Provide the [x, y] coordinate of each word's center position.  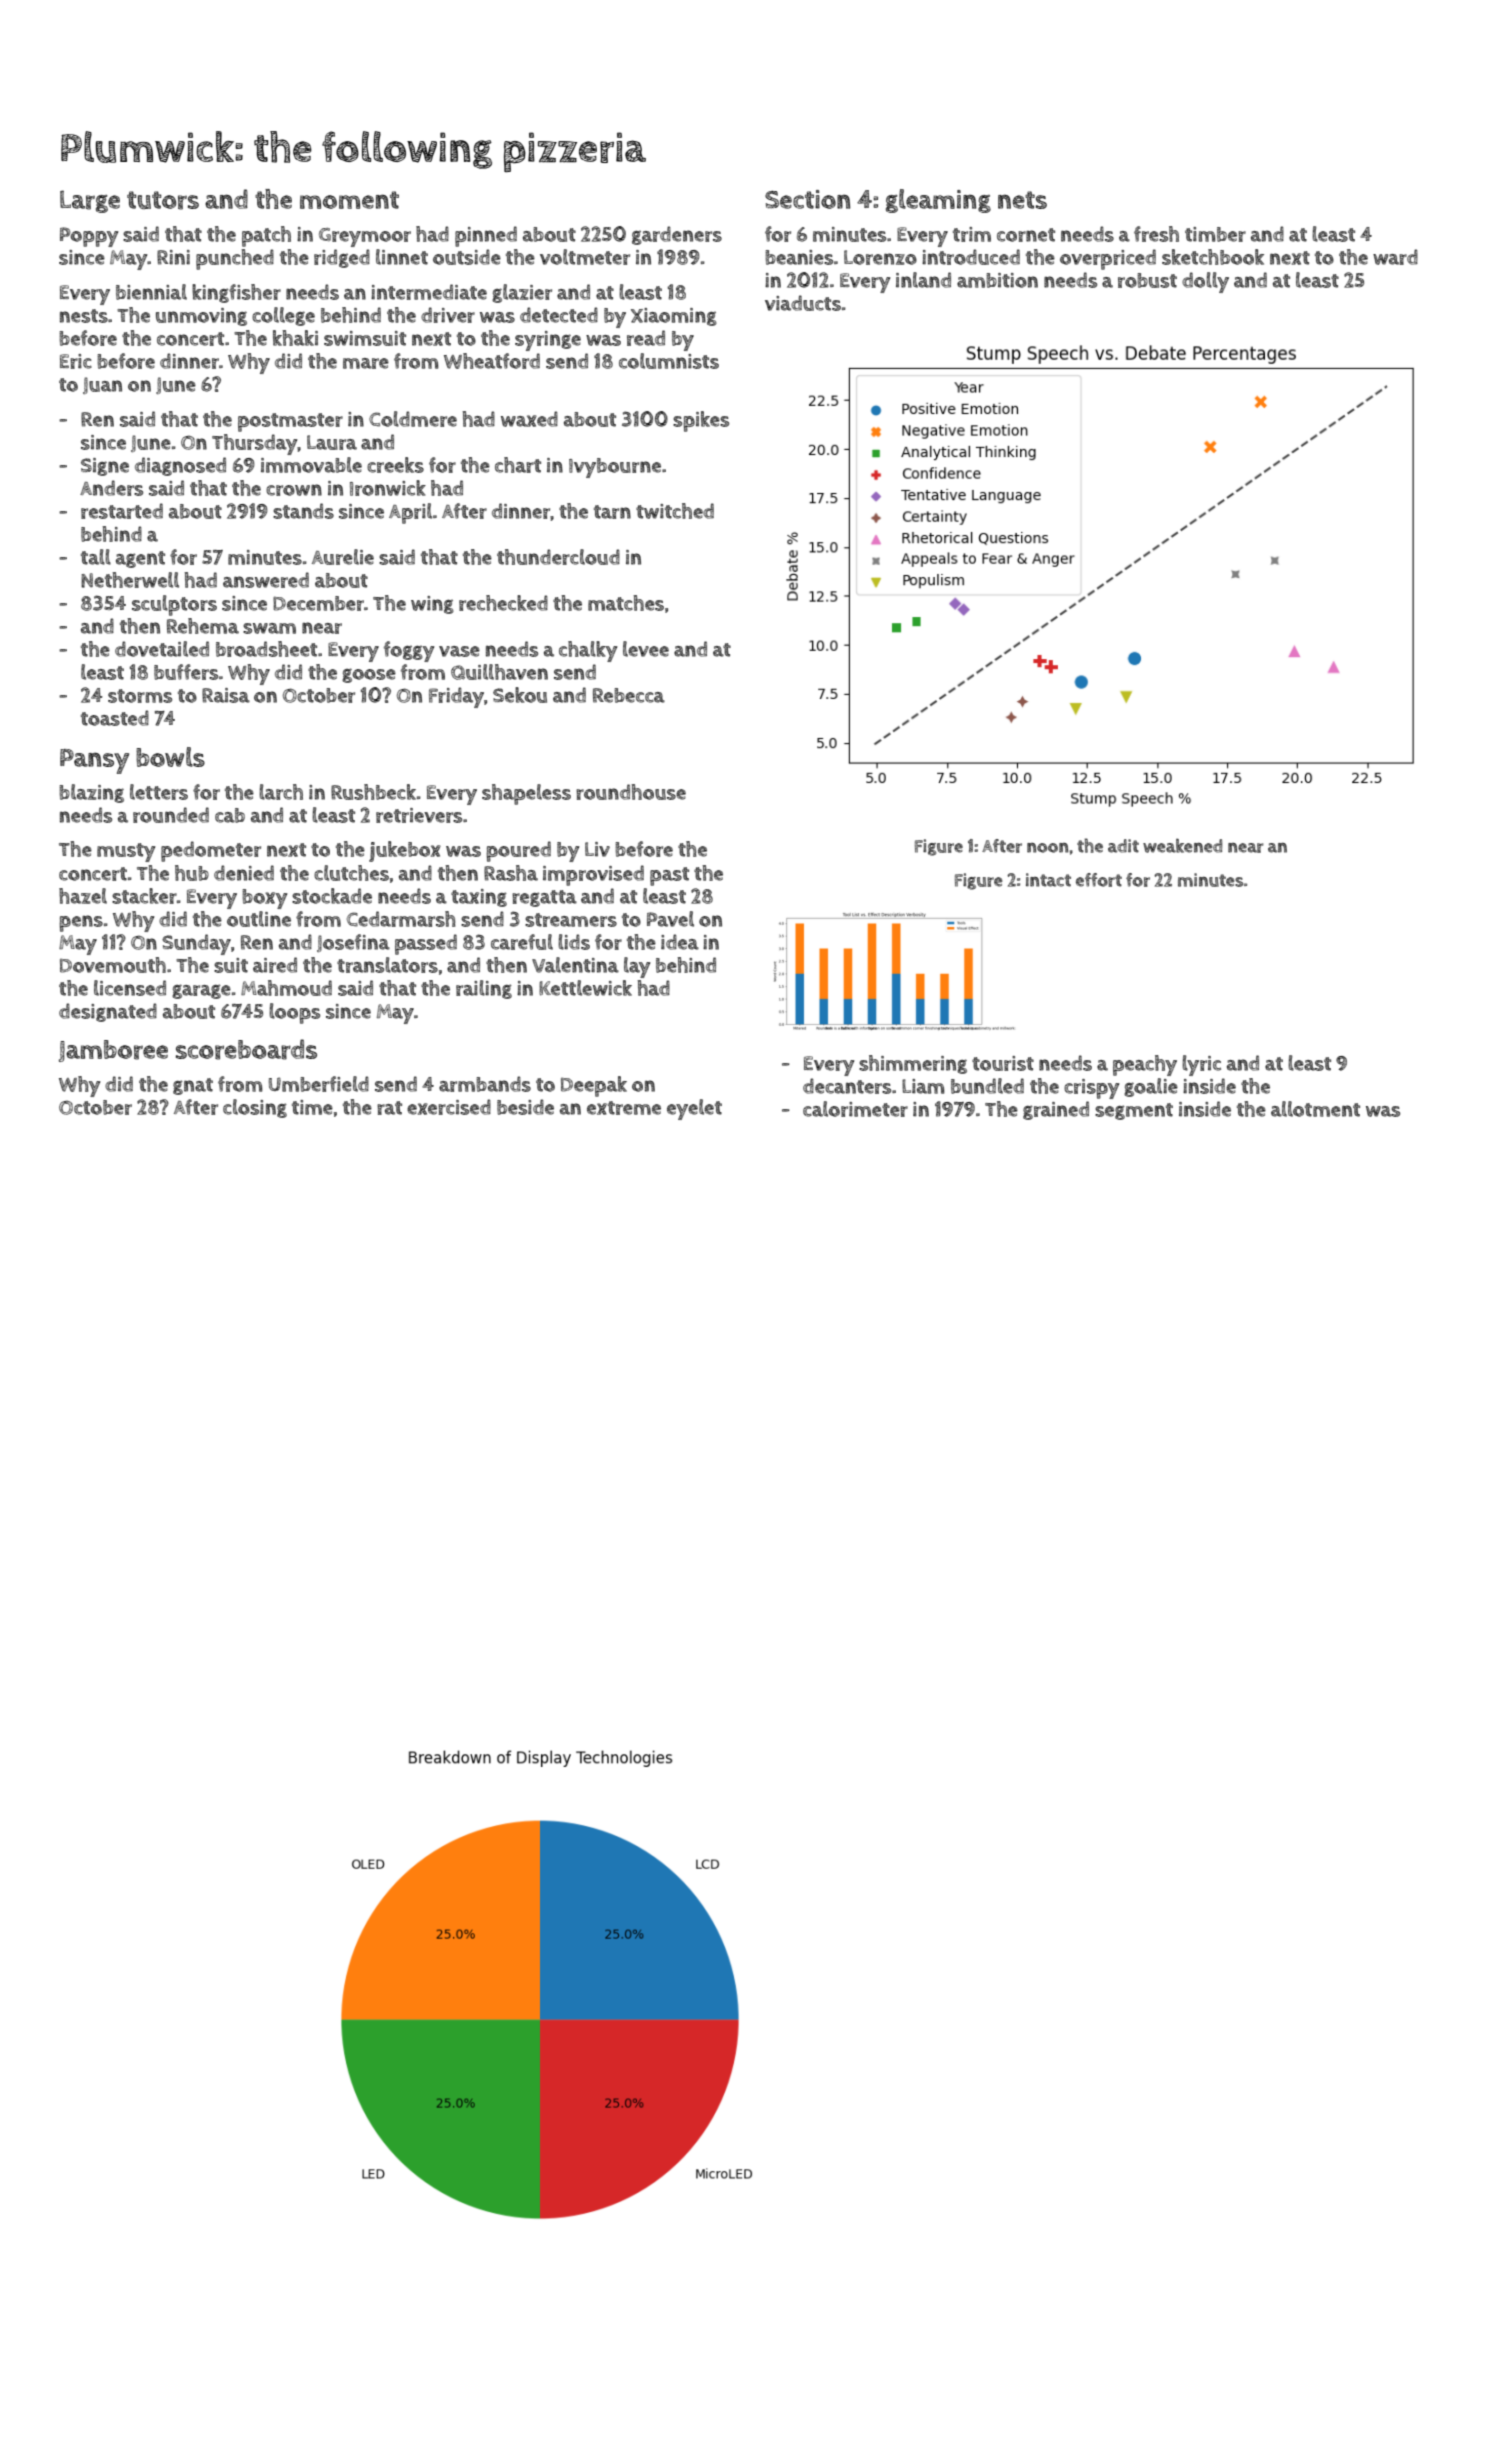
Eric [76, 361]
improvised [593, 875]
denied [244, 873]
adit [1123, 846]
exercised [449, 1107]
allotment [1315, 1109]
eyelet [694, 1109]
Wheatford [492, 361]
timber [1215, 234]
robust [1147, 280]
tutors [163, 200]
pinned [486, 236]
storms [140, 696]
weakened [1182, 845]
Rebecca [629, 695]
